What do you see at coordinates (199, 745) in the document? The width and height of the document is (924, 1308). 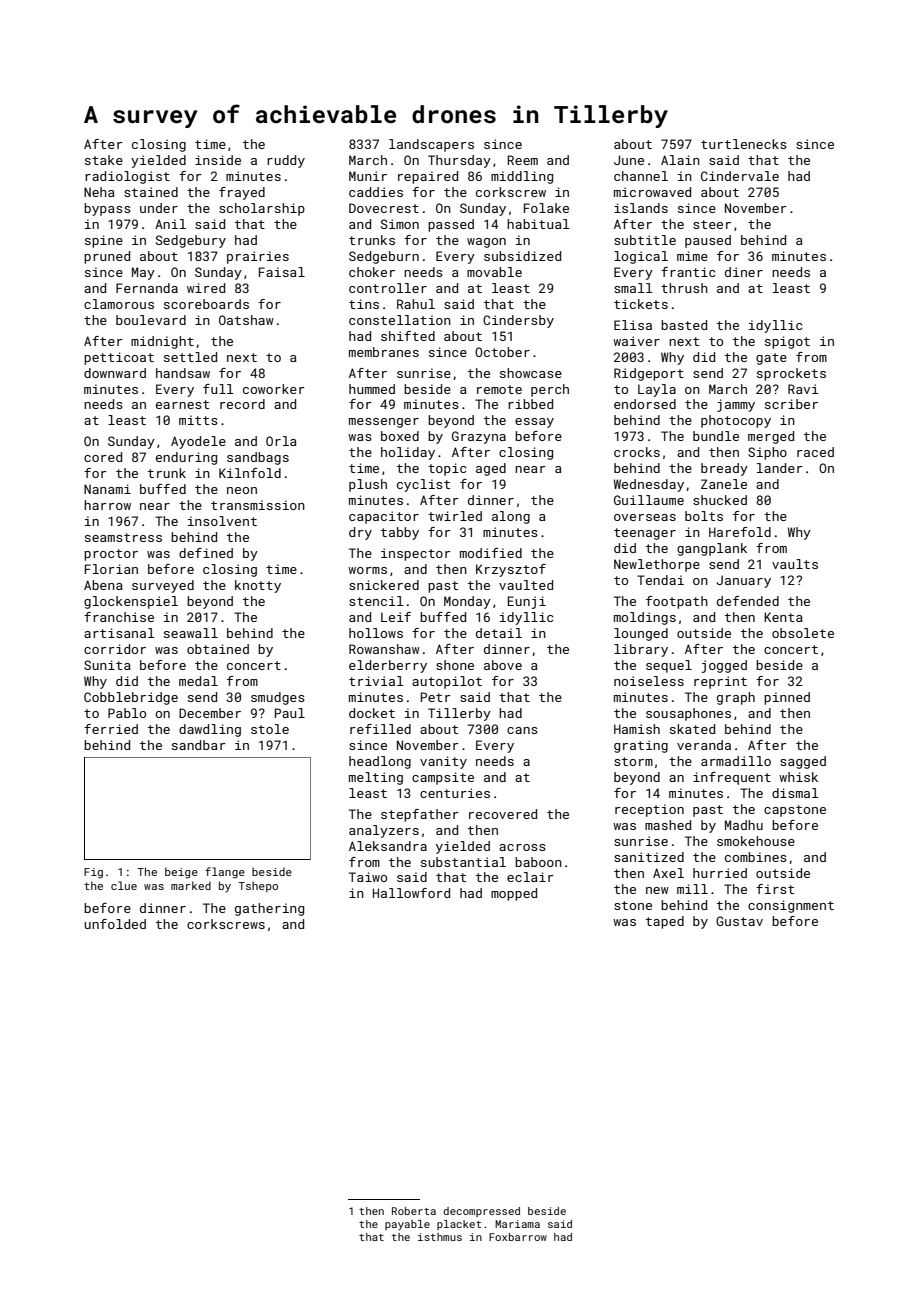 I see `sandbar` at bounding box center [199, 745].
